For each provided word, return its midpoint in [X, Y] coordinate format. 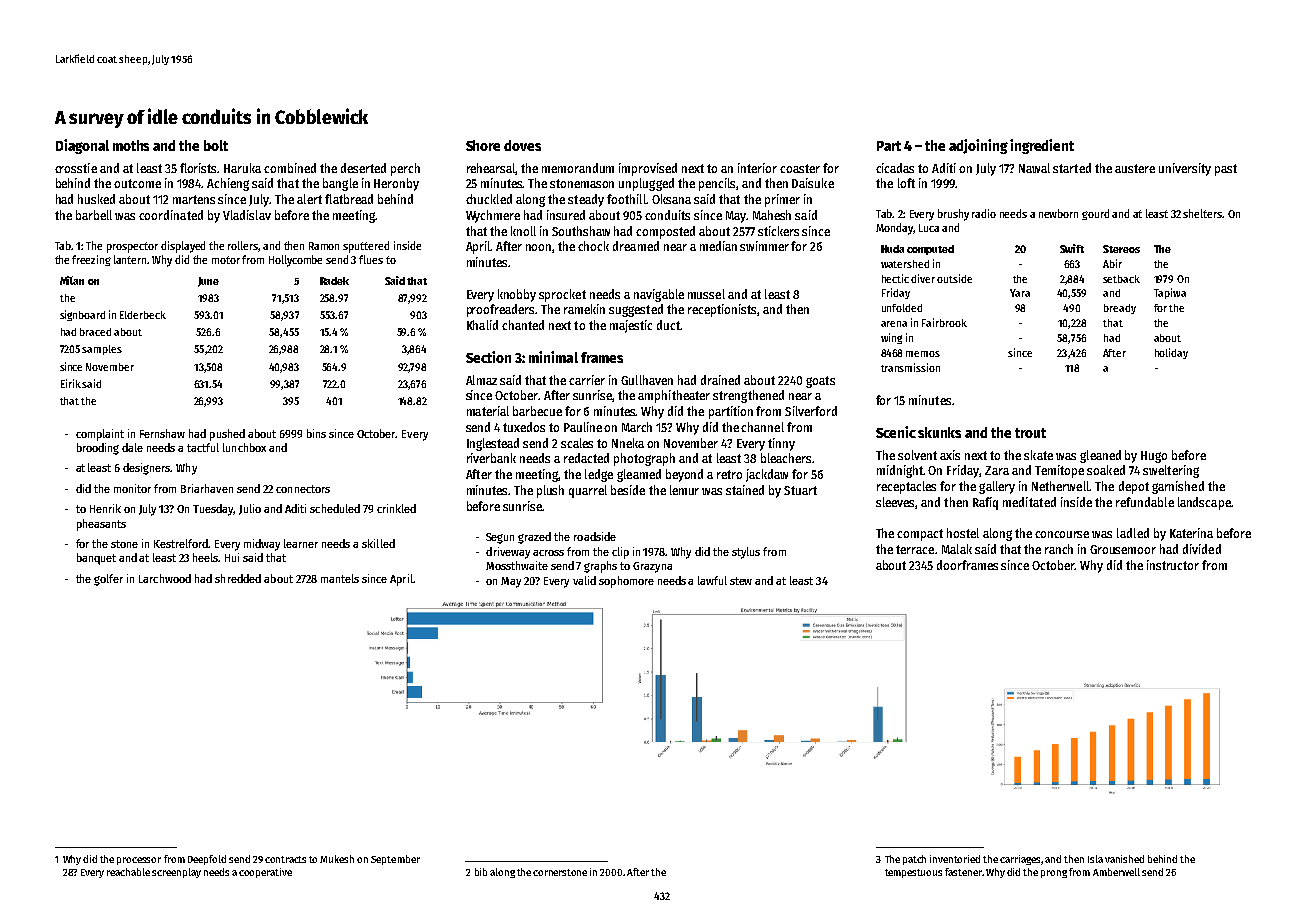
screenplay [176, 873]
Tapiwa [1170, 293]
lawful [712, 580]
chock [593, 246]
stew [741, 581]
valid [584, 580]
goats [820, 382]
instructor [1173, 565]
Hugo [1154, 457]
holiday [1171, 353]
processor [139, 861]
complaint [100, 435]
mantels [340, 578]
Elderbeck [143, 315]
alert [309, 199]
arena [894, 324]
